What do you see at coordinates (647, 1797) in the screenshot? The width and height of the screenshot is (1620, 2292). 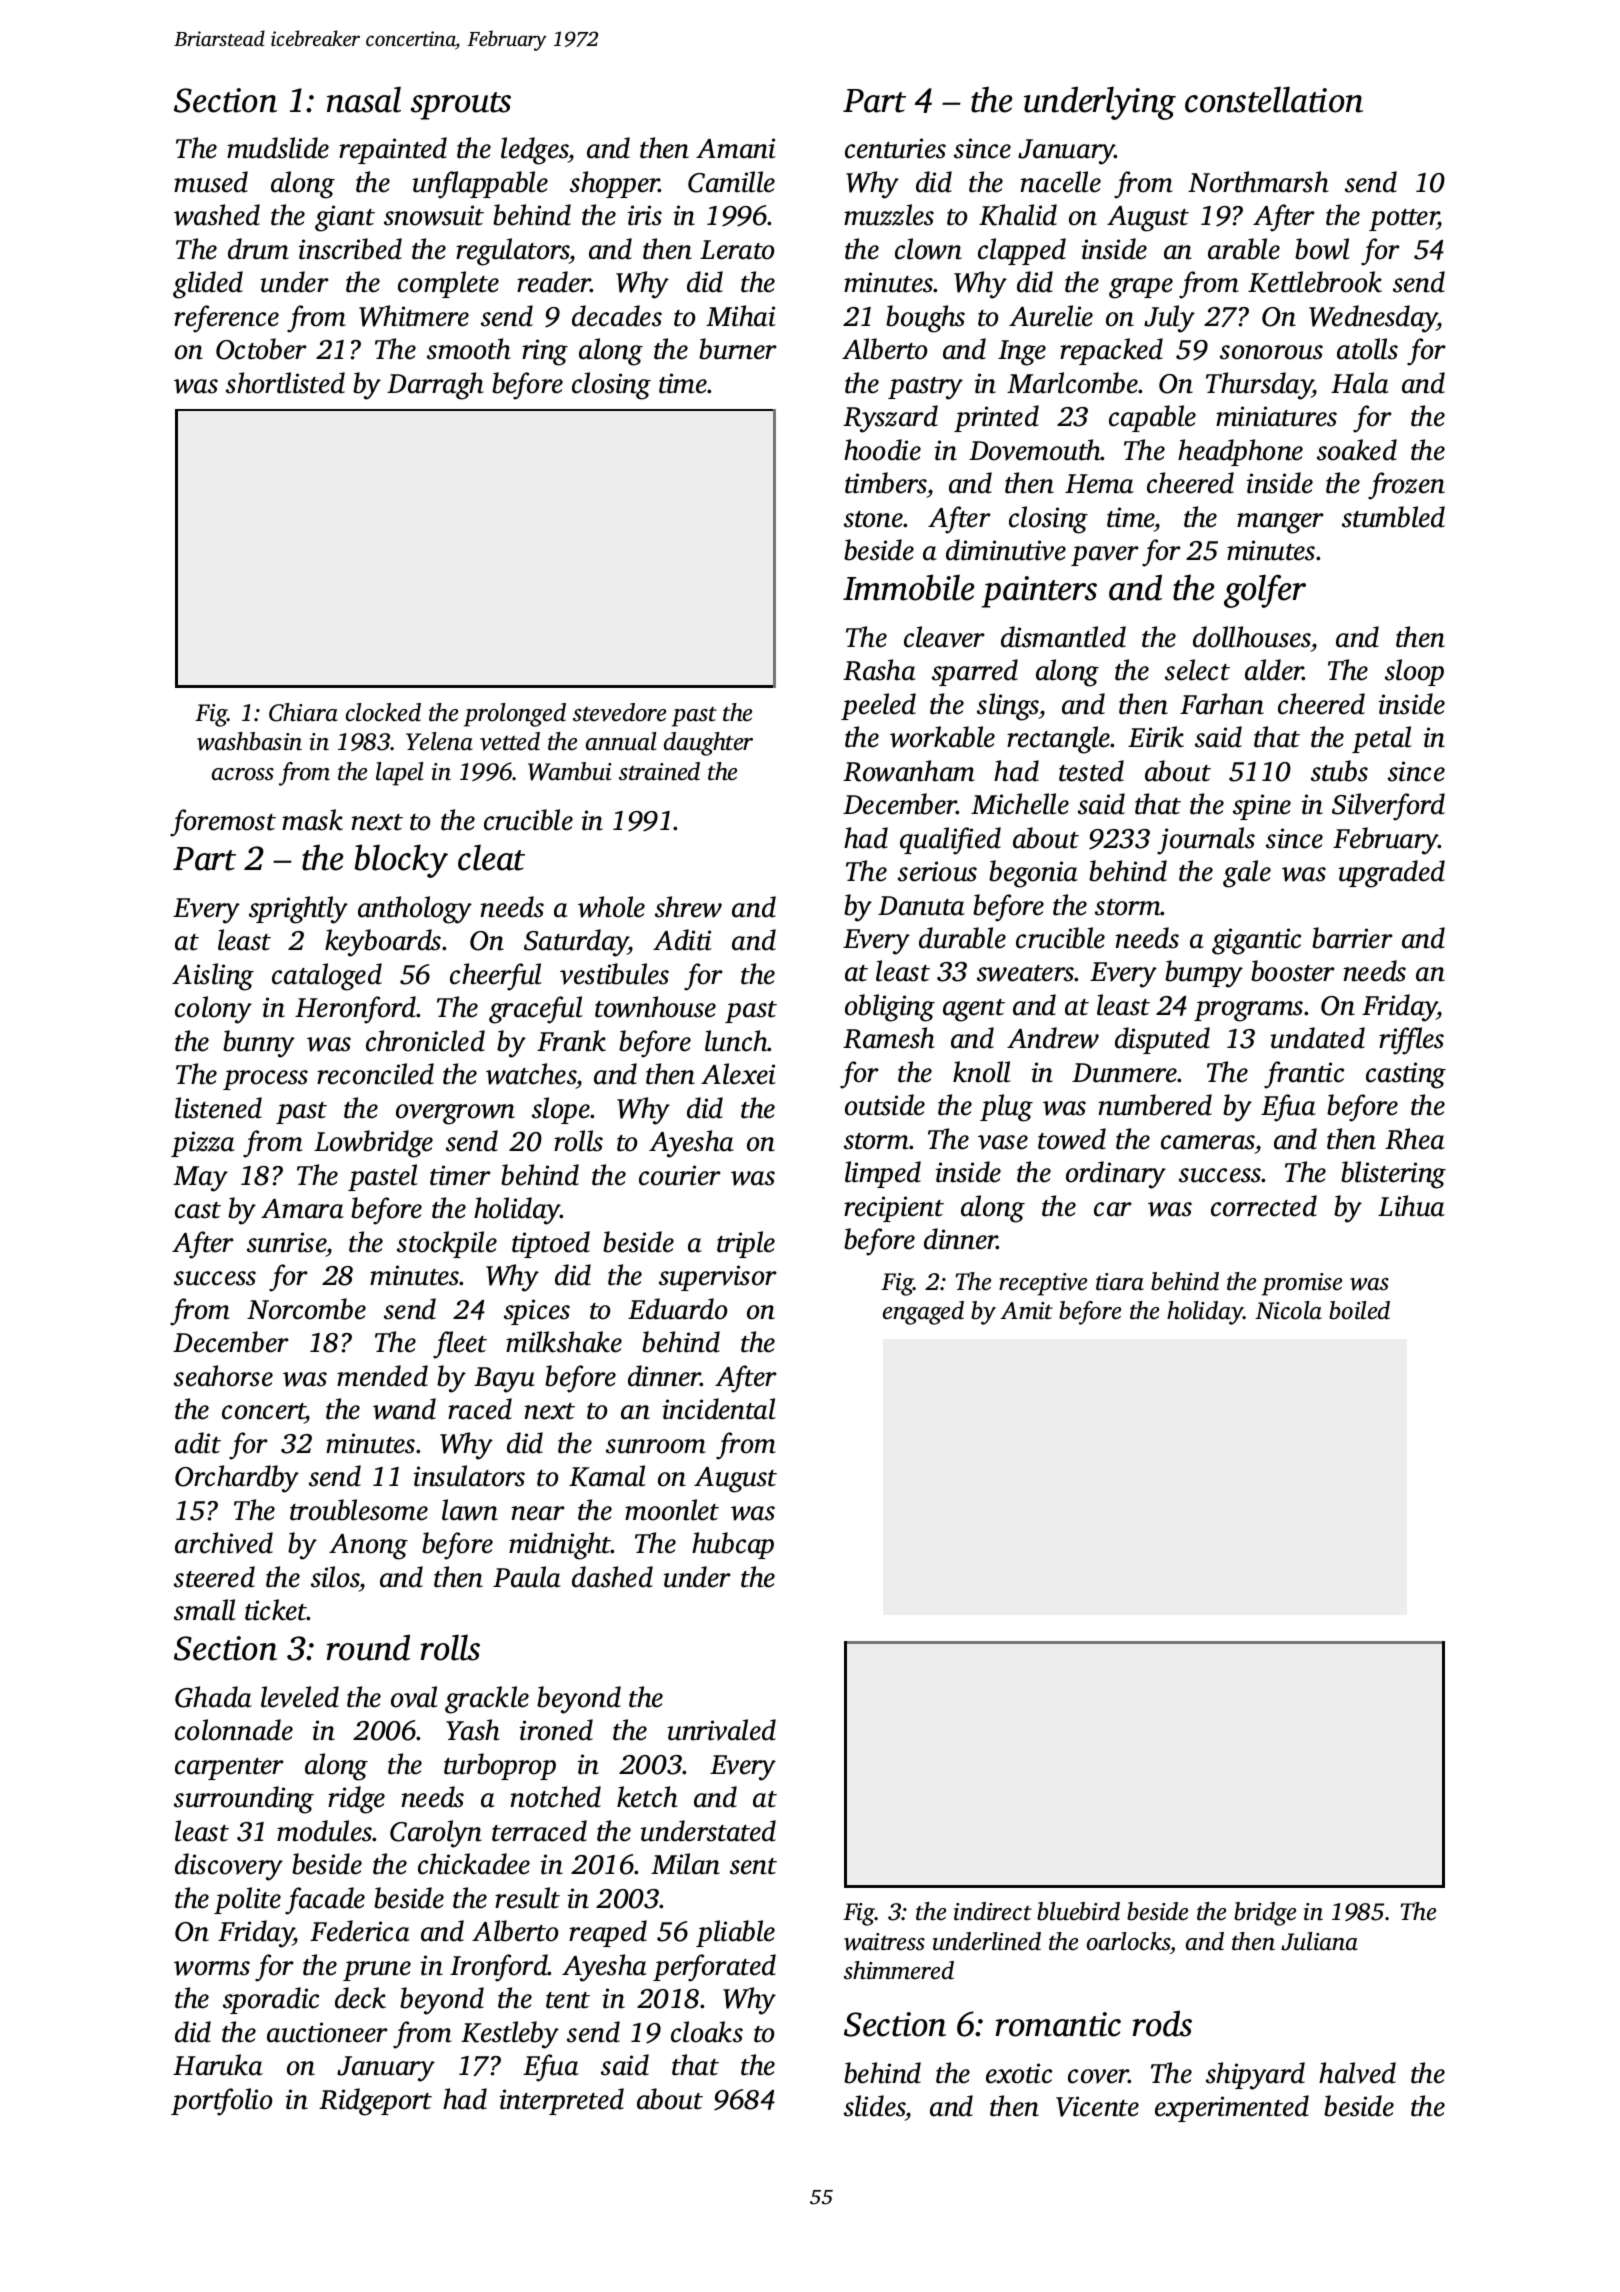 I see `ketch` at bounding box center [647, 1797].
